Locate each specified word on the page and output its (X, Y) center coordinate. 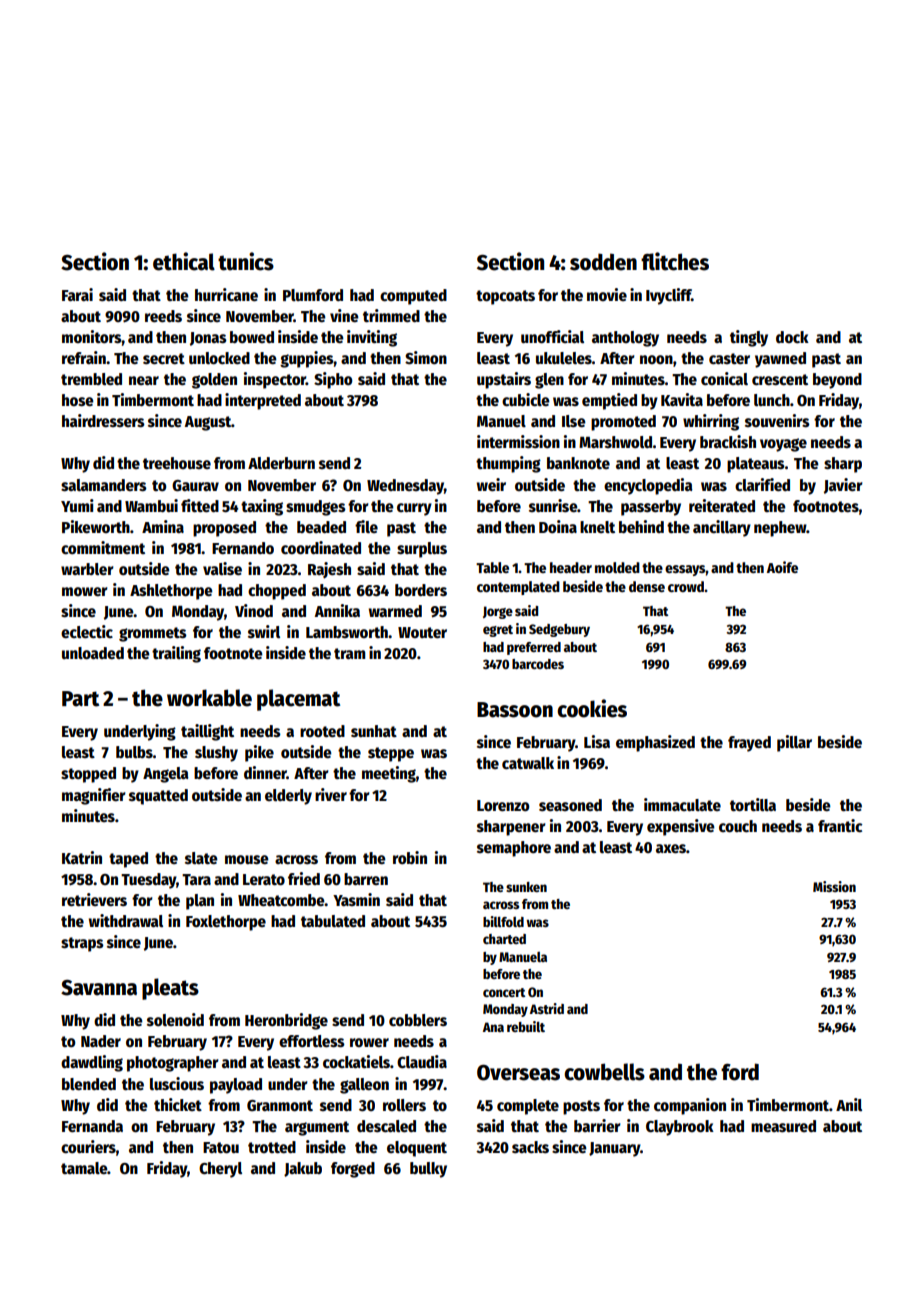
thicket (178, 1104)
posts (581, 1107)
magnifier (94, 796)
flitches (675, 261)
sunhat (374, 731)
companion (690, 1106)
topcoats (505, 297)
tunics (246, 261)
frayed (749, 744)
